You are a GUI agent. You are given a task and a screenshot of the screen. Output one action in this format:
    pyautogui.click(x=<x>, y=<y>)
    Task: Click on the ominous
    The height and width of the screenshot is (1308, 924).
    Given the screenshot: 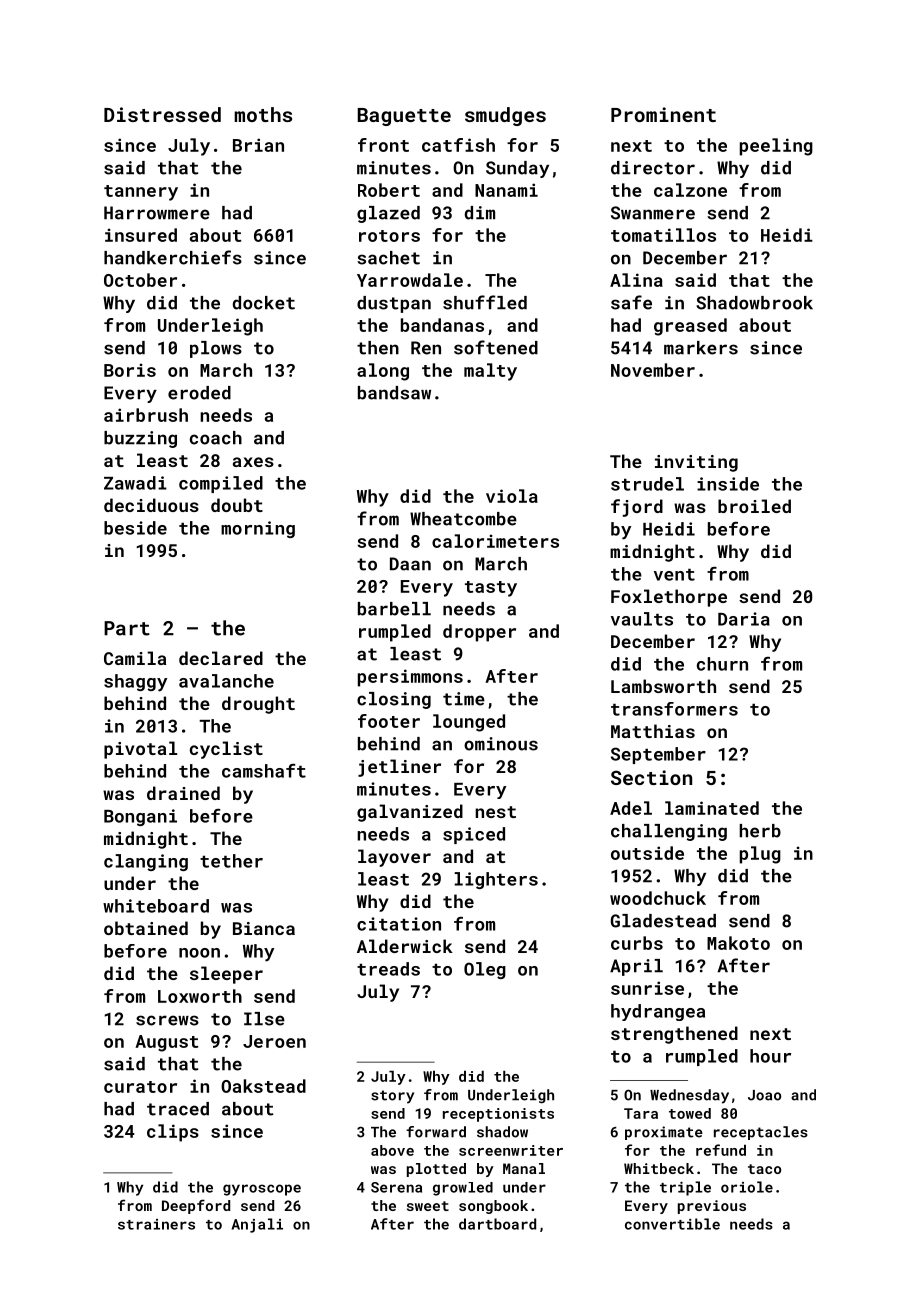 What is the action you would take?
    pyautogui.click(x=501, y=744)
